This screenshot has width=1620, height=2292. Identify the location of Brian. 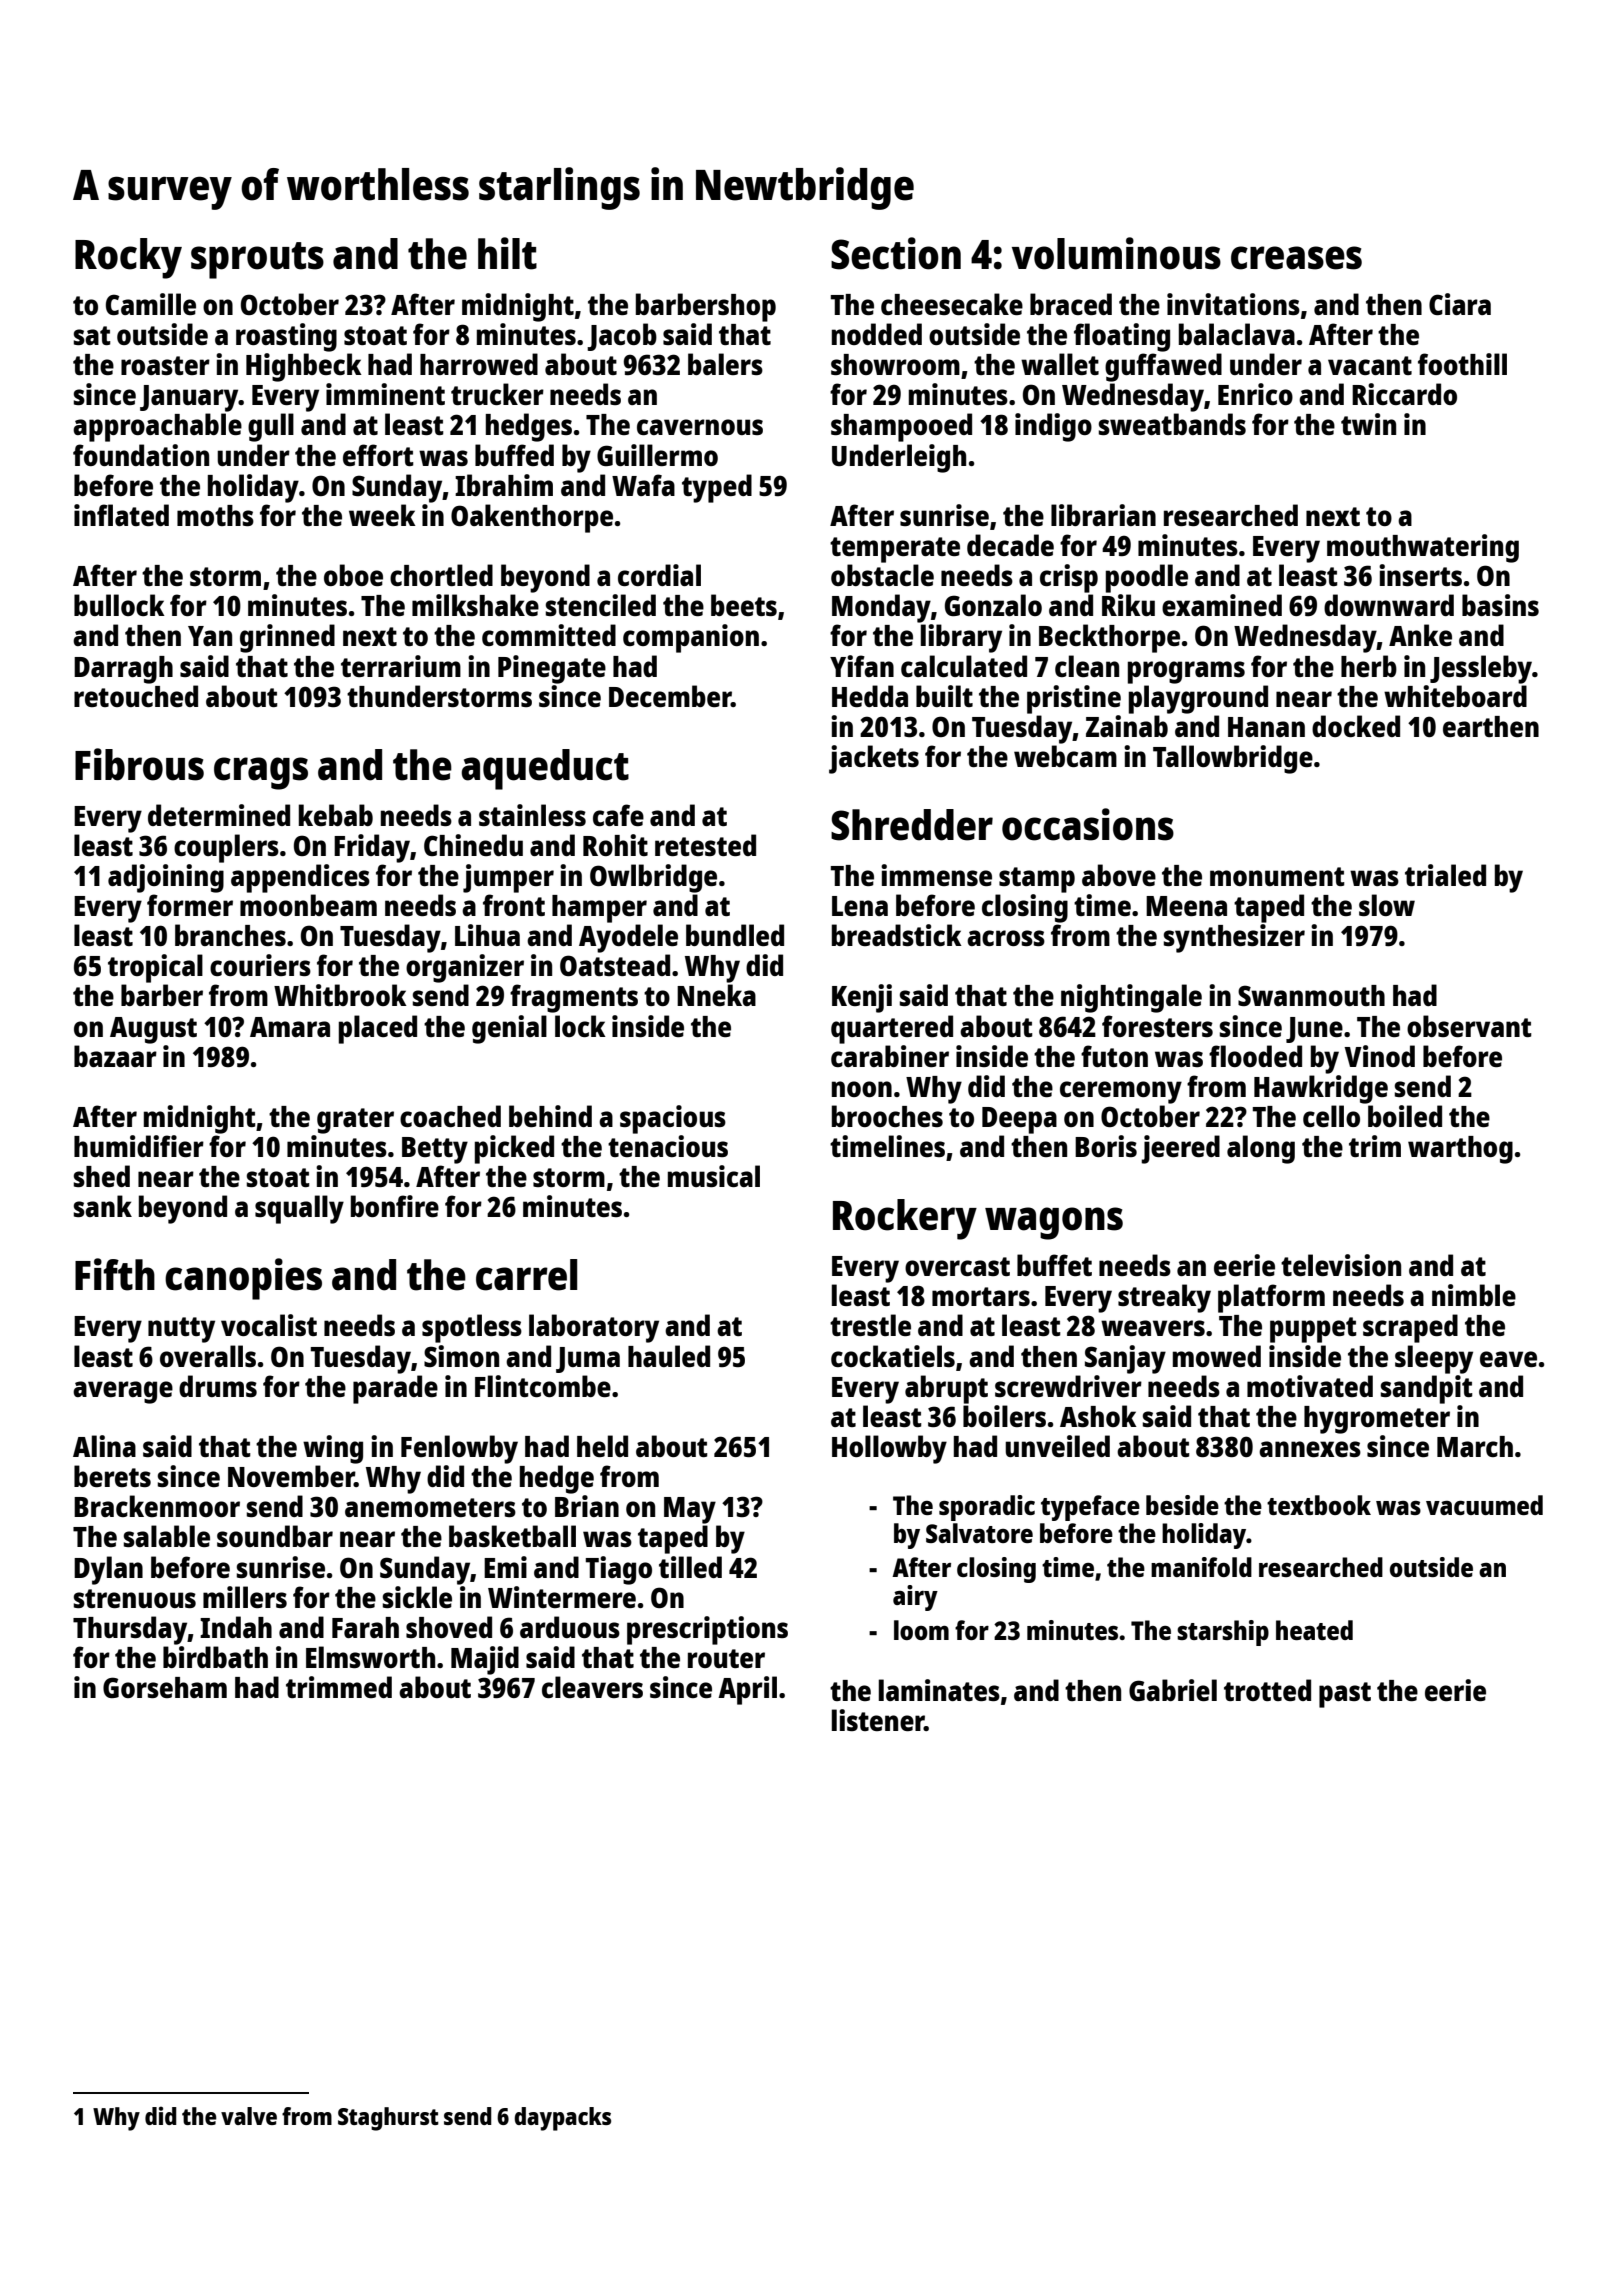
(587, 1506).
